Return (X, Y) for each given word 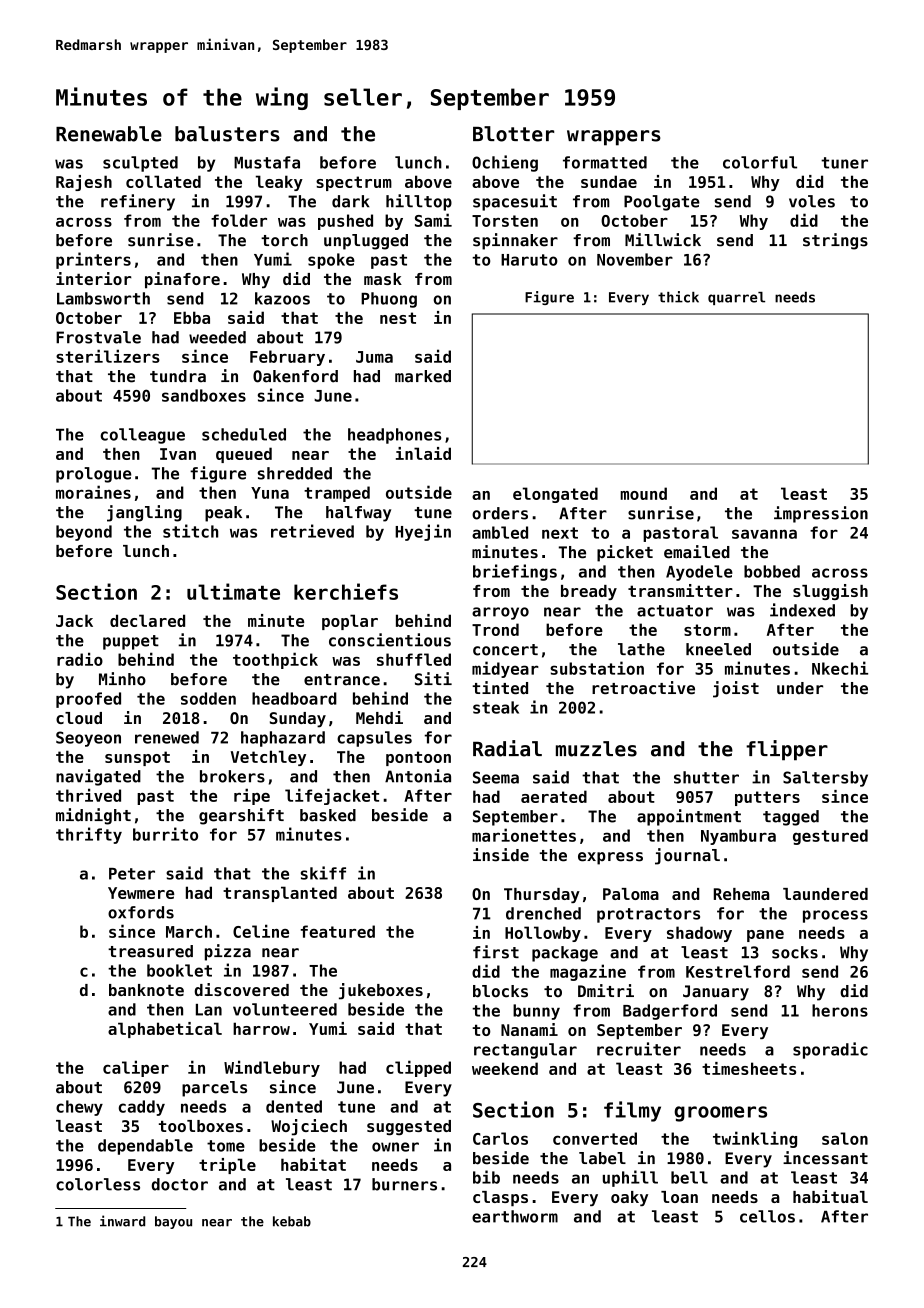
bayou (173, 1222)
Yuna (270, 493)
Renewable (109, 134)
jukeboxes (381, 991)
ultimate (233, 591)
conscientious (390, 640)
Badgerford (670, 1012)
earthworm (515, 1216)
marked (423, 376)
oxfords (141, 912)
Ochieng (505, 163)
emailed (697, 552)
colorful (760, 162)
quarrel (736, 298)
